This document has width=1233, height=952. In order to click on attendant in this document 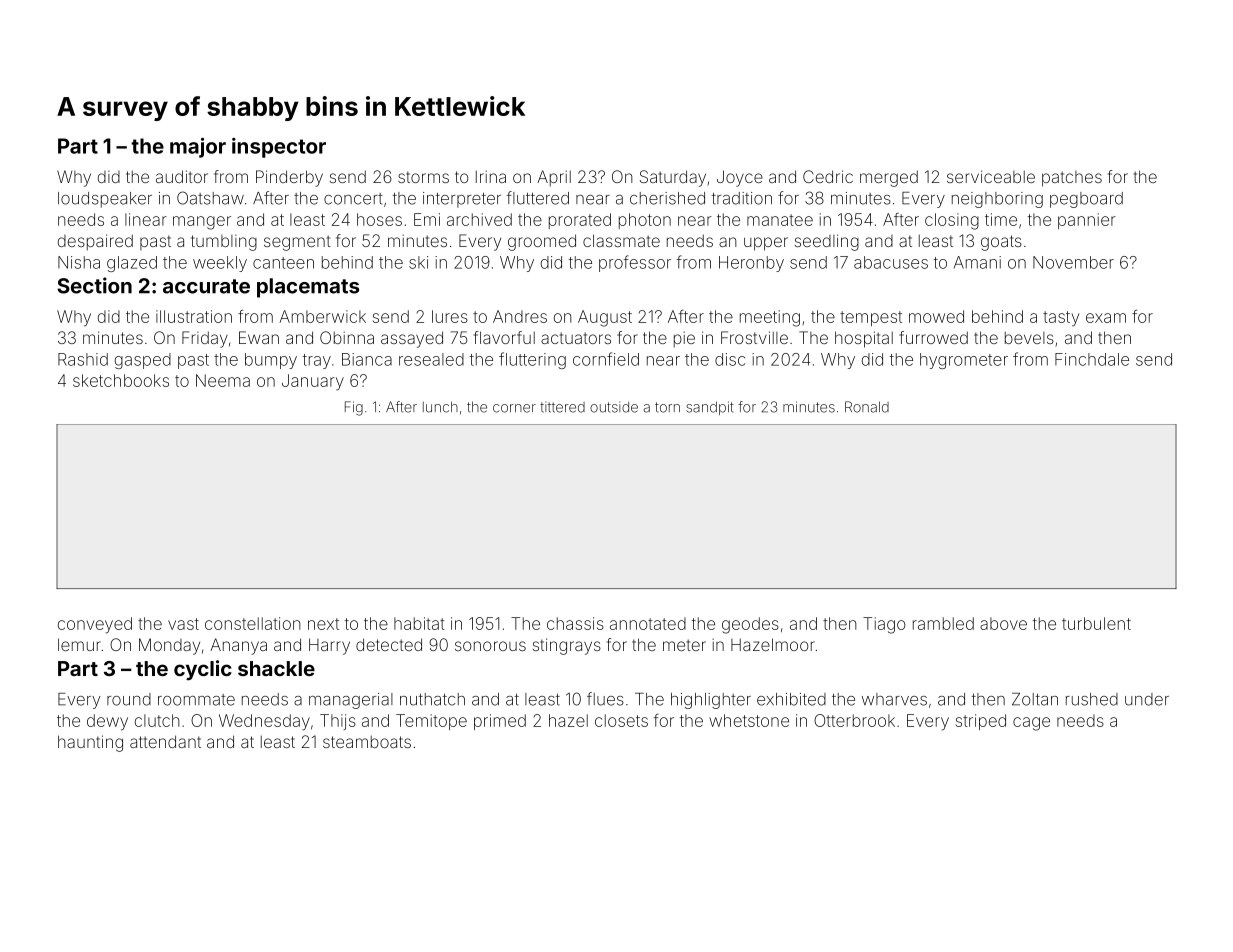, I will do `click(165, 741)`.
